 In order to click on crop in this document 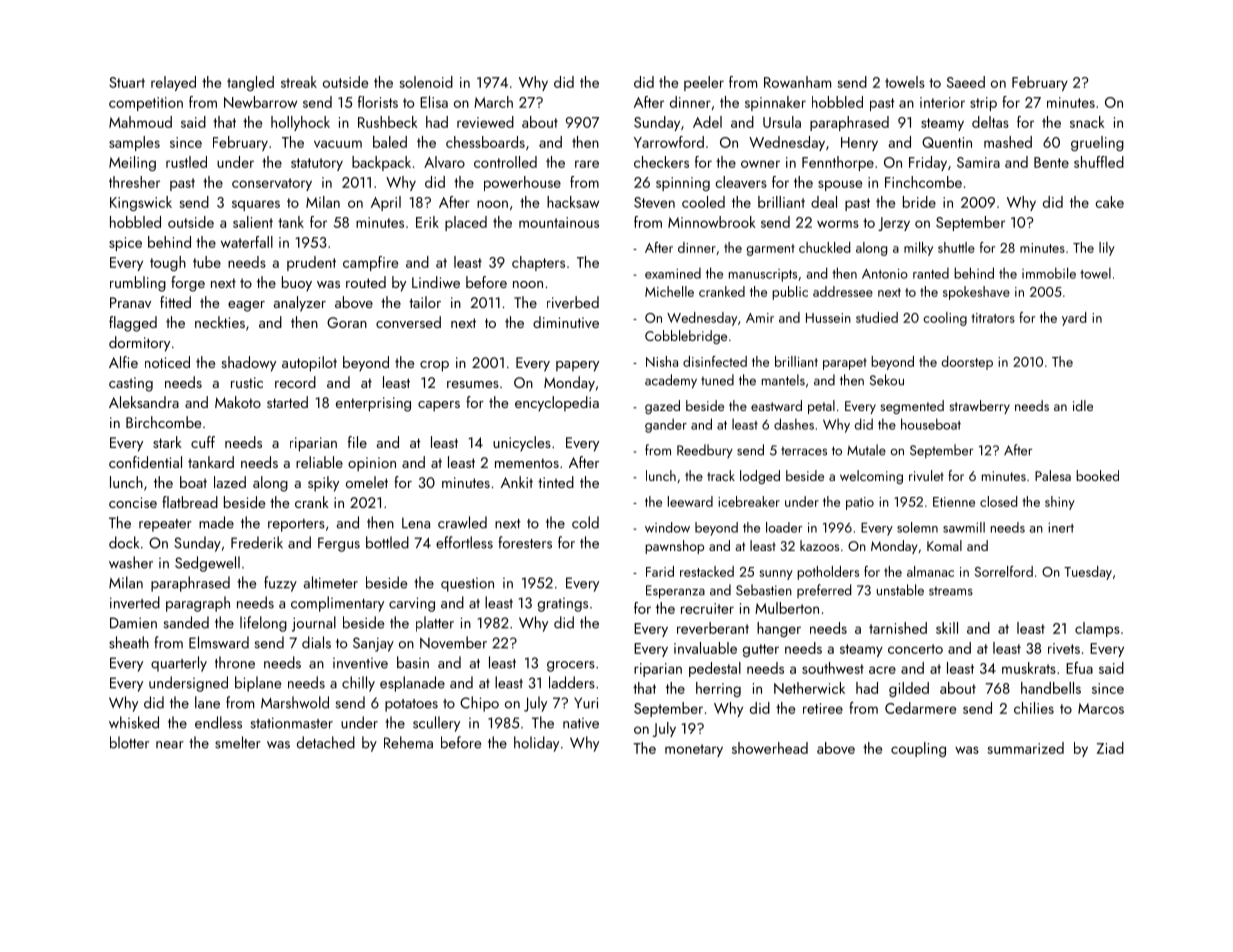, I will do `click(434, 366)`.
